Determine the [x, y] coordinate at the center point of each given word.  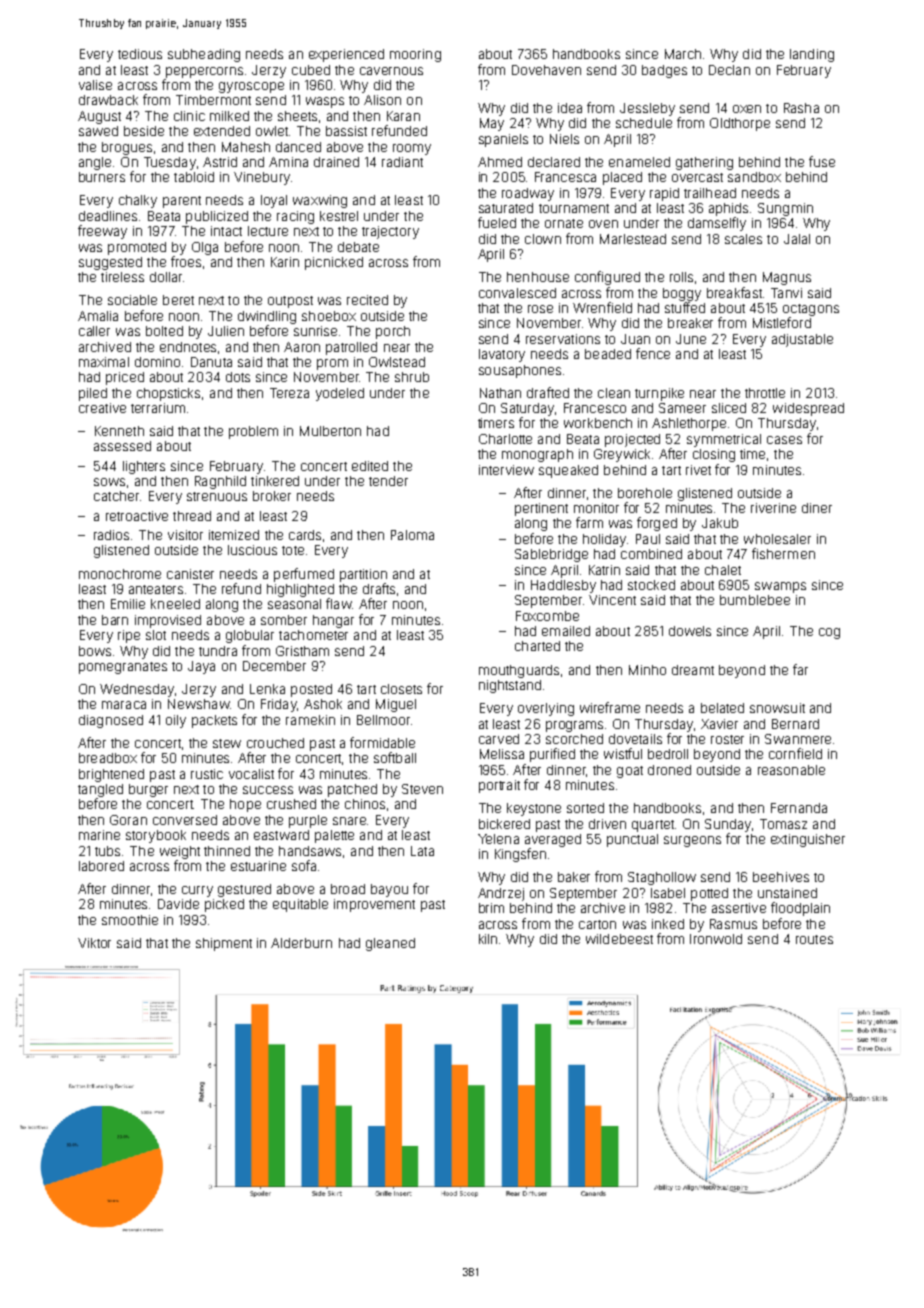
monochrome [120, 574]
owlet [272, 131]
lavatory [502, 355]
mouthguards [519, 671]
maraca [124, 705]
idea [570, 108]
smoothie [130, 920]
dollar [166, 277]
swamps [780, 587]
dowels [690, 631]
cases [784, 440]
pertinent [541, 509]
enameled [639, 162]
